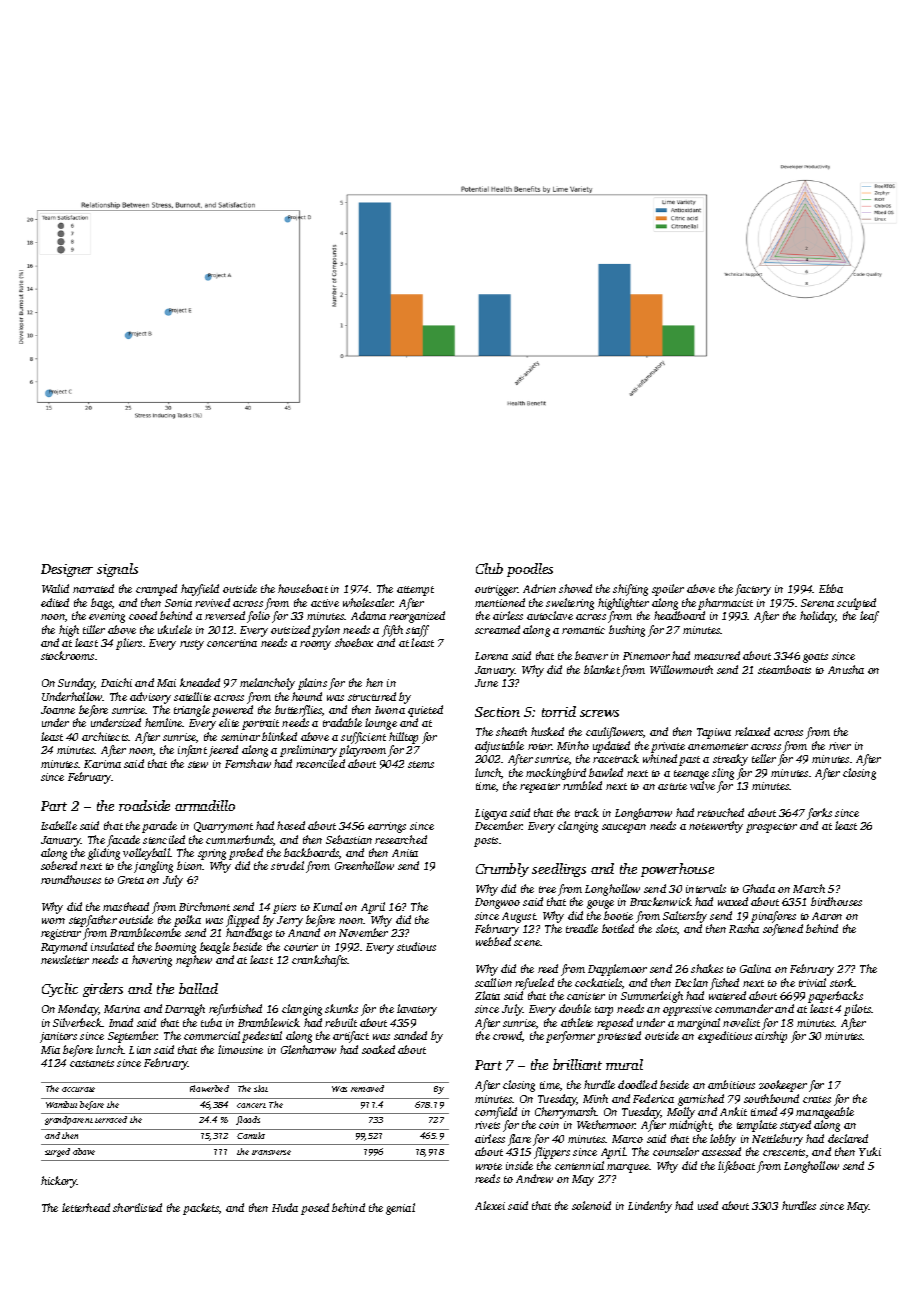 The height and width of the screenshot is (1308, 924). Describe the element at coordinates (527, 943) in the screenshot. I see `scene` at that location.
